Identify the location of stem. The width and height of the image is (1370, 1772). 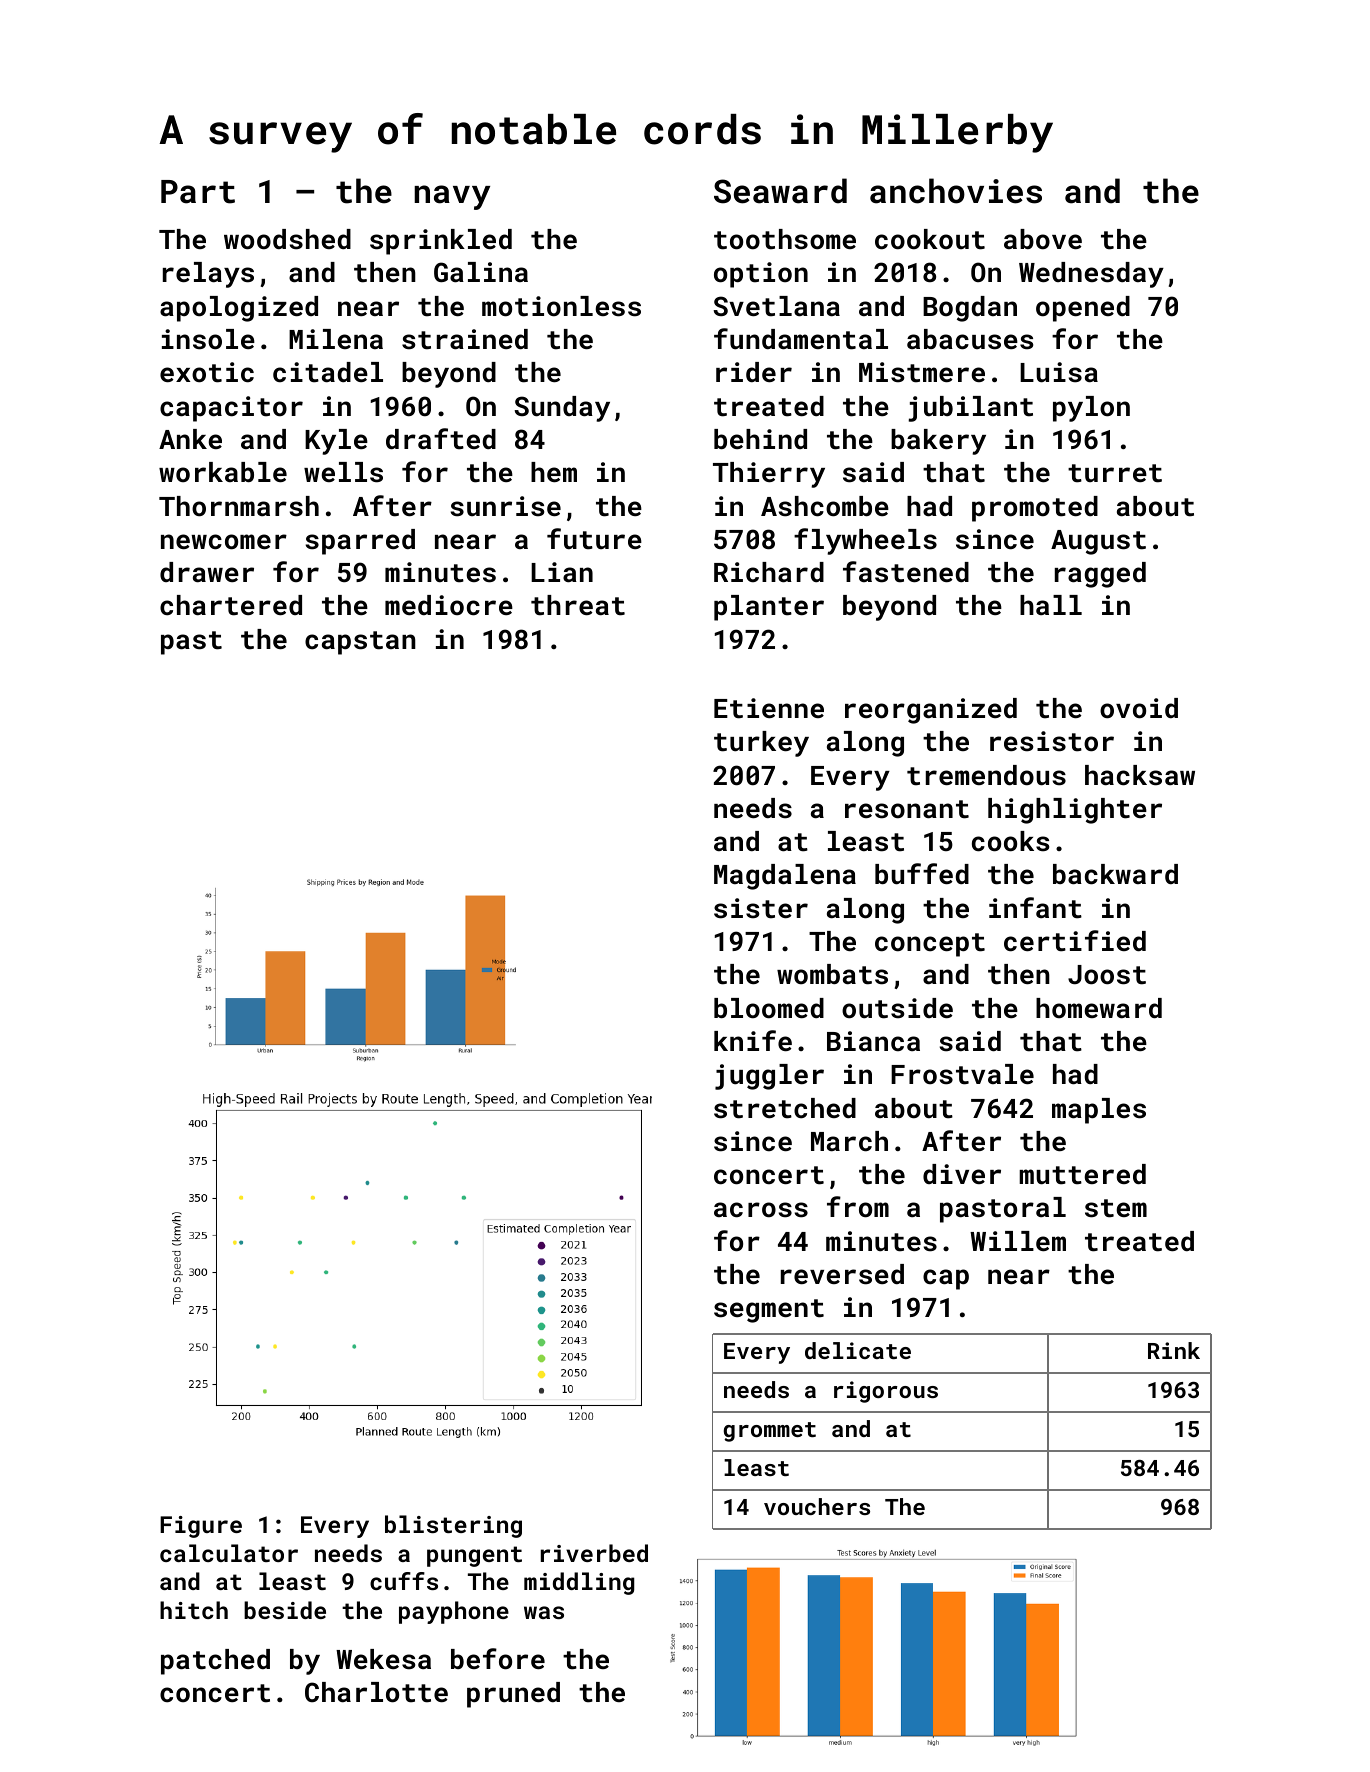
(1116, 1208).
